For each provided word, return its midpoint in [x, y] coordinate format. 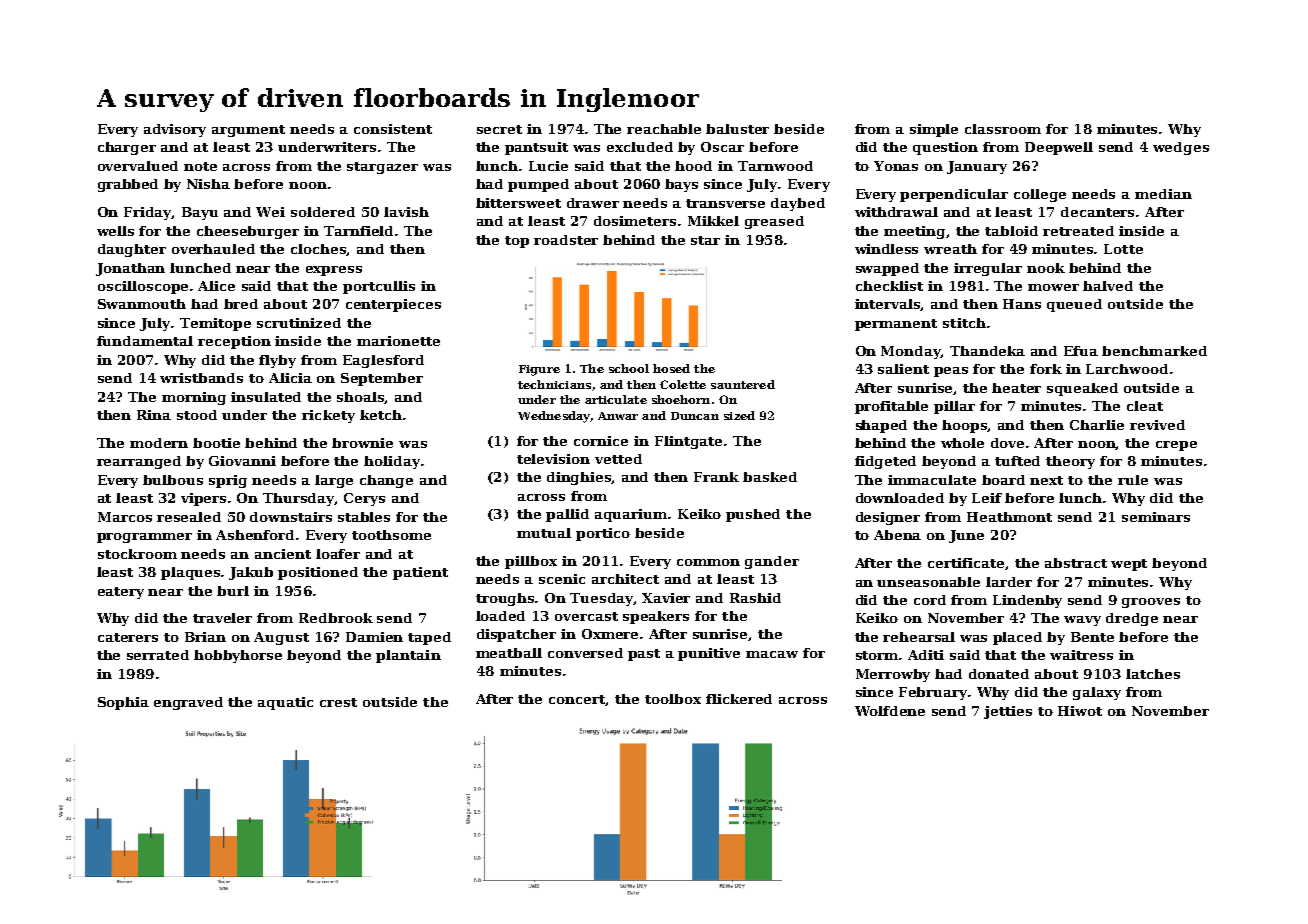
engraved [188, 703]
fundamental [145, 341]
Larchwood [1127, 369]
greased [774, 222]
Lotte [1123, 249]
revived [1157, 425]
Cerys [364, 499]
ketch [381, 415]
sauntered [743, 384]
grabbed [128, 185]
